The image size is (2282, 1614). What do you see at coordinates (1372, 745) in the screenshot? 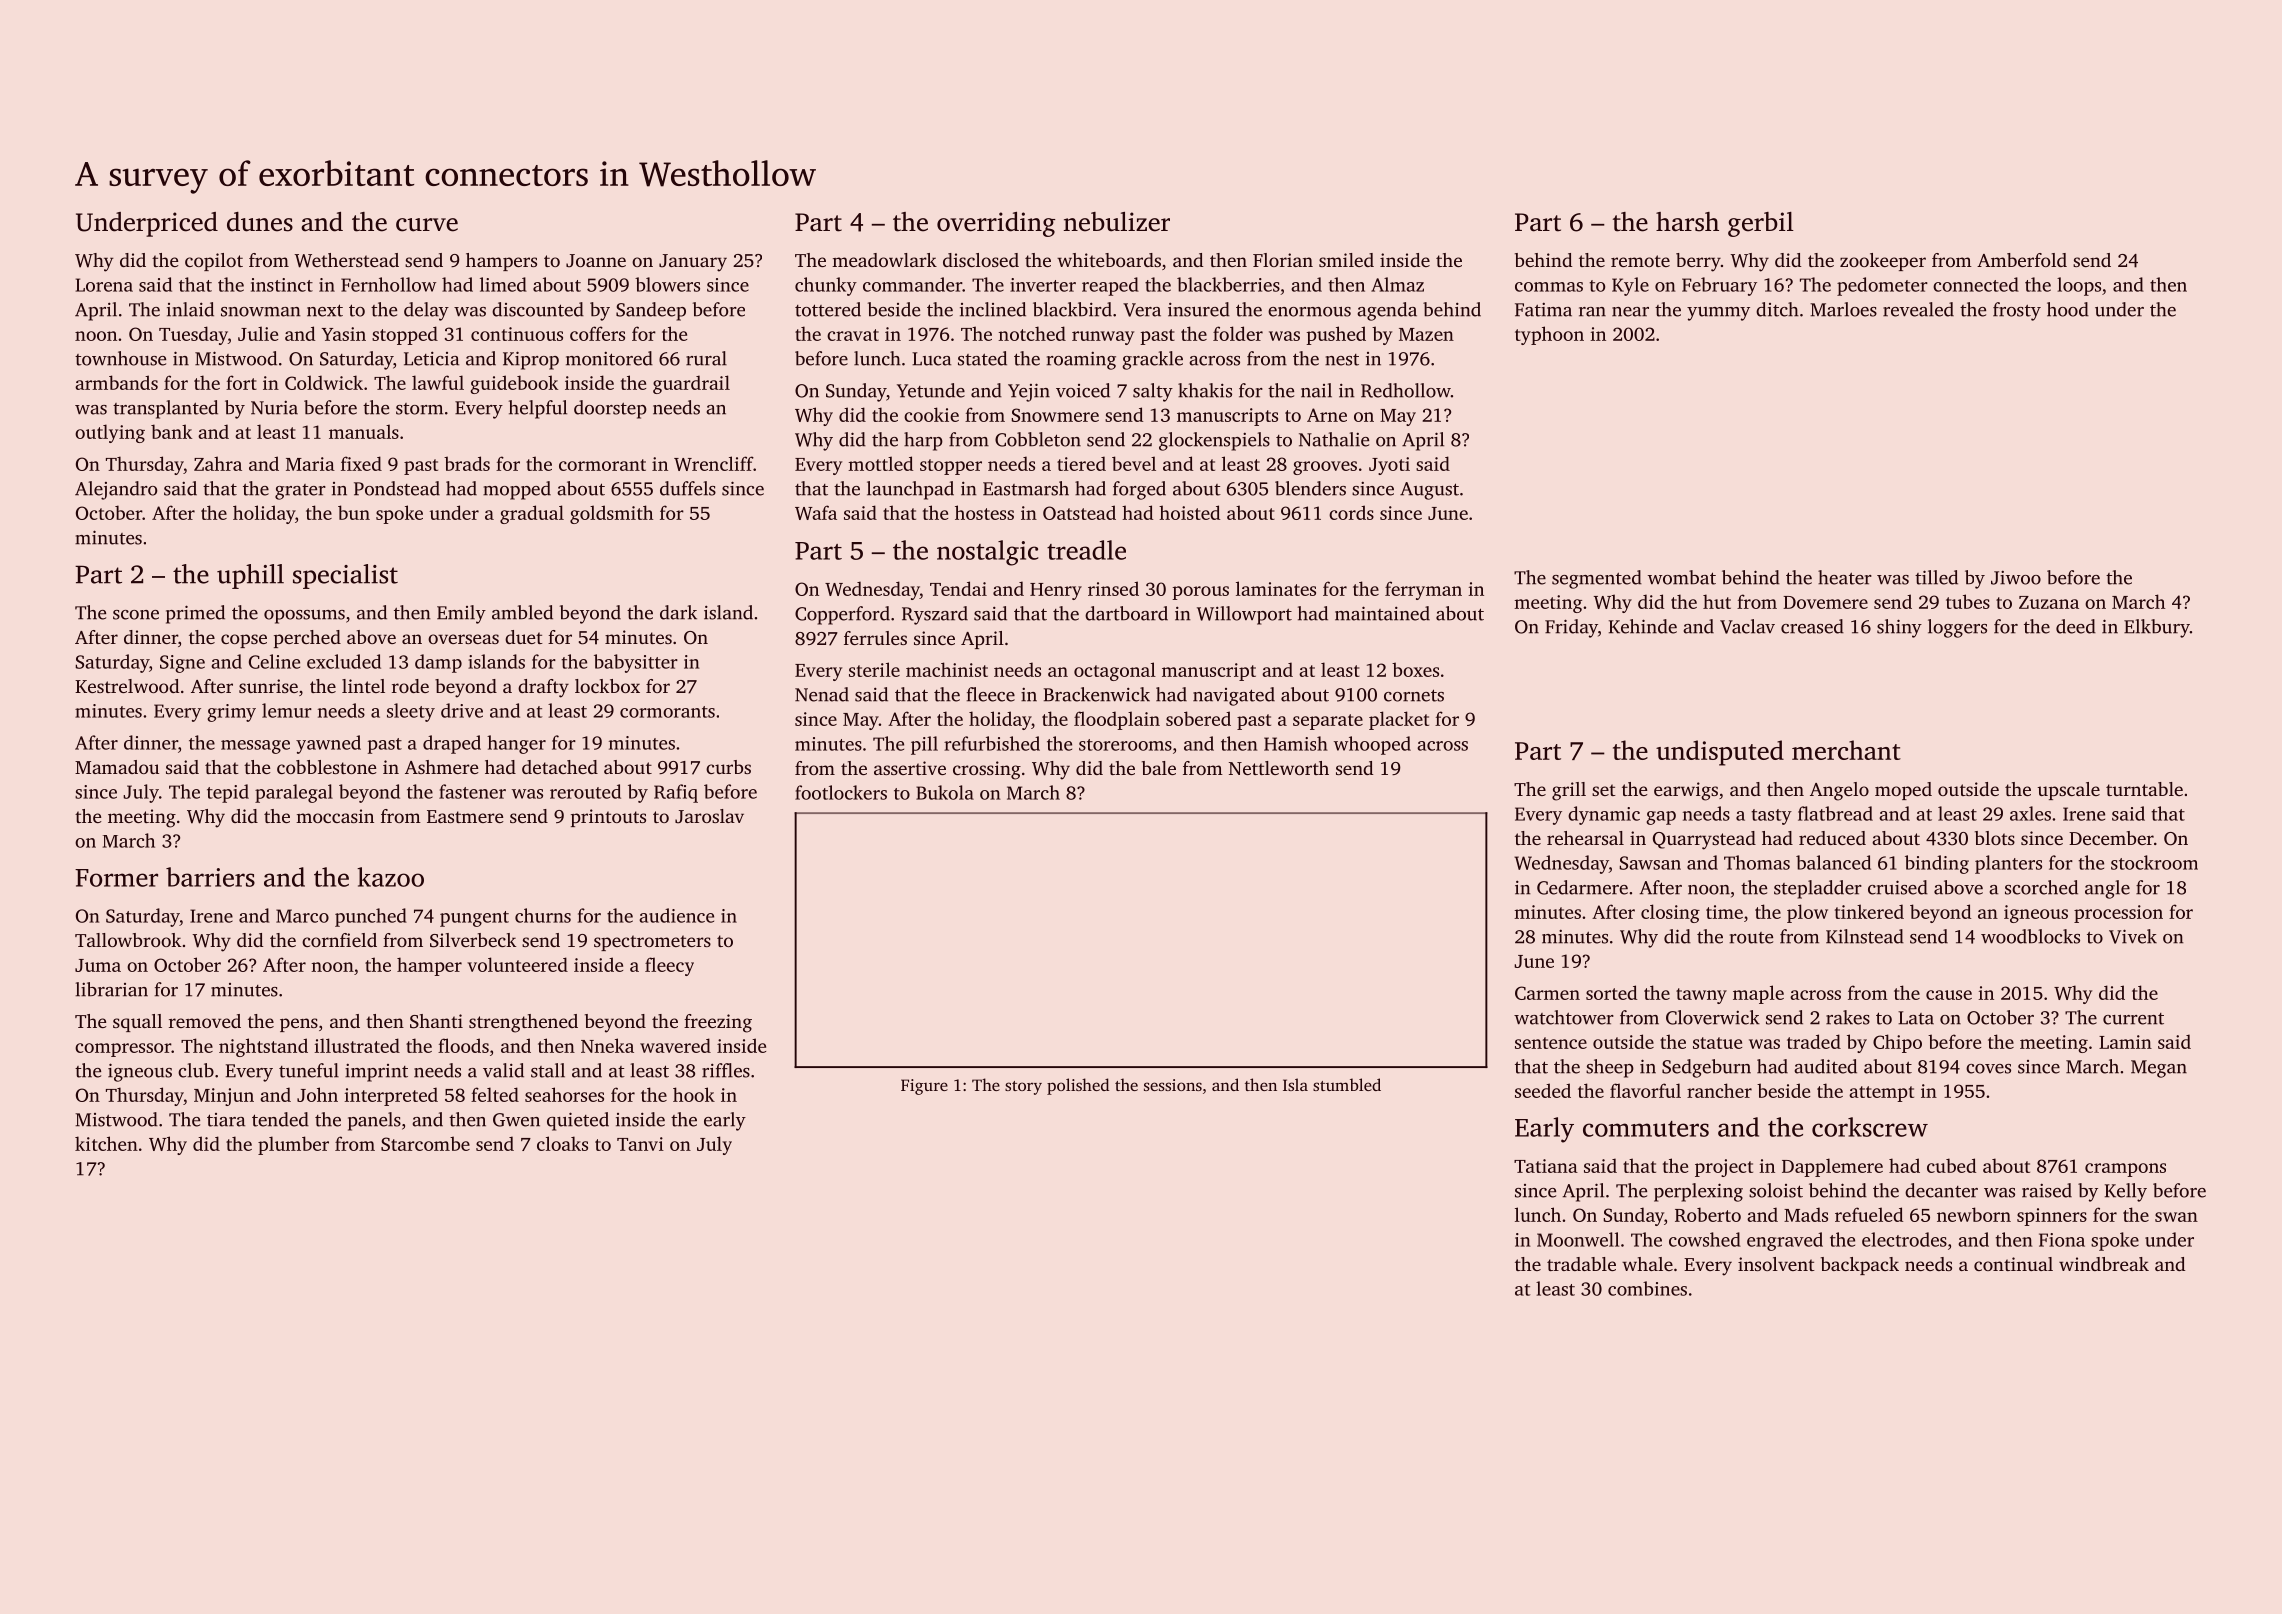
I see `whooped` at bounding box center [1372, 745].
